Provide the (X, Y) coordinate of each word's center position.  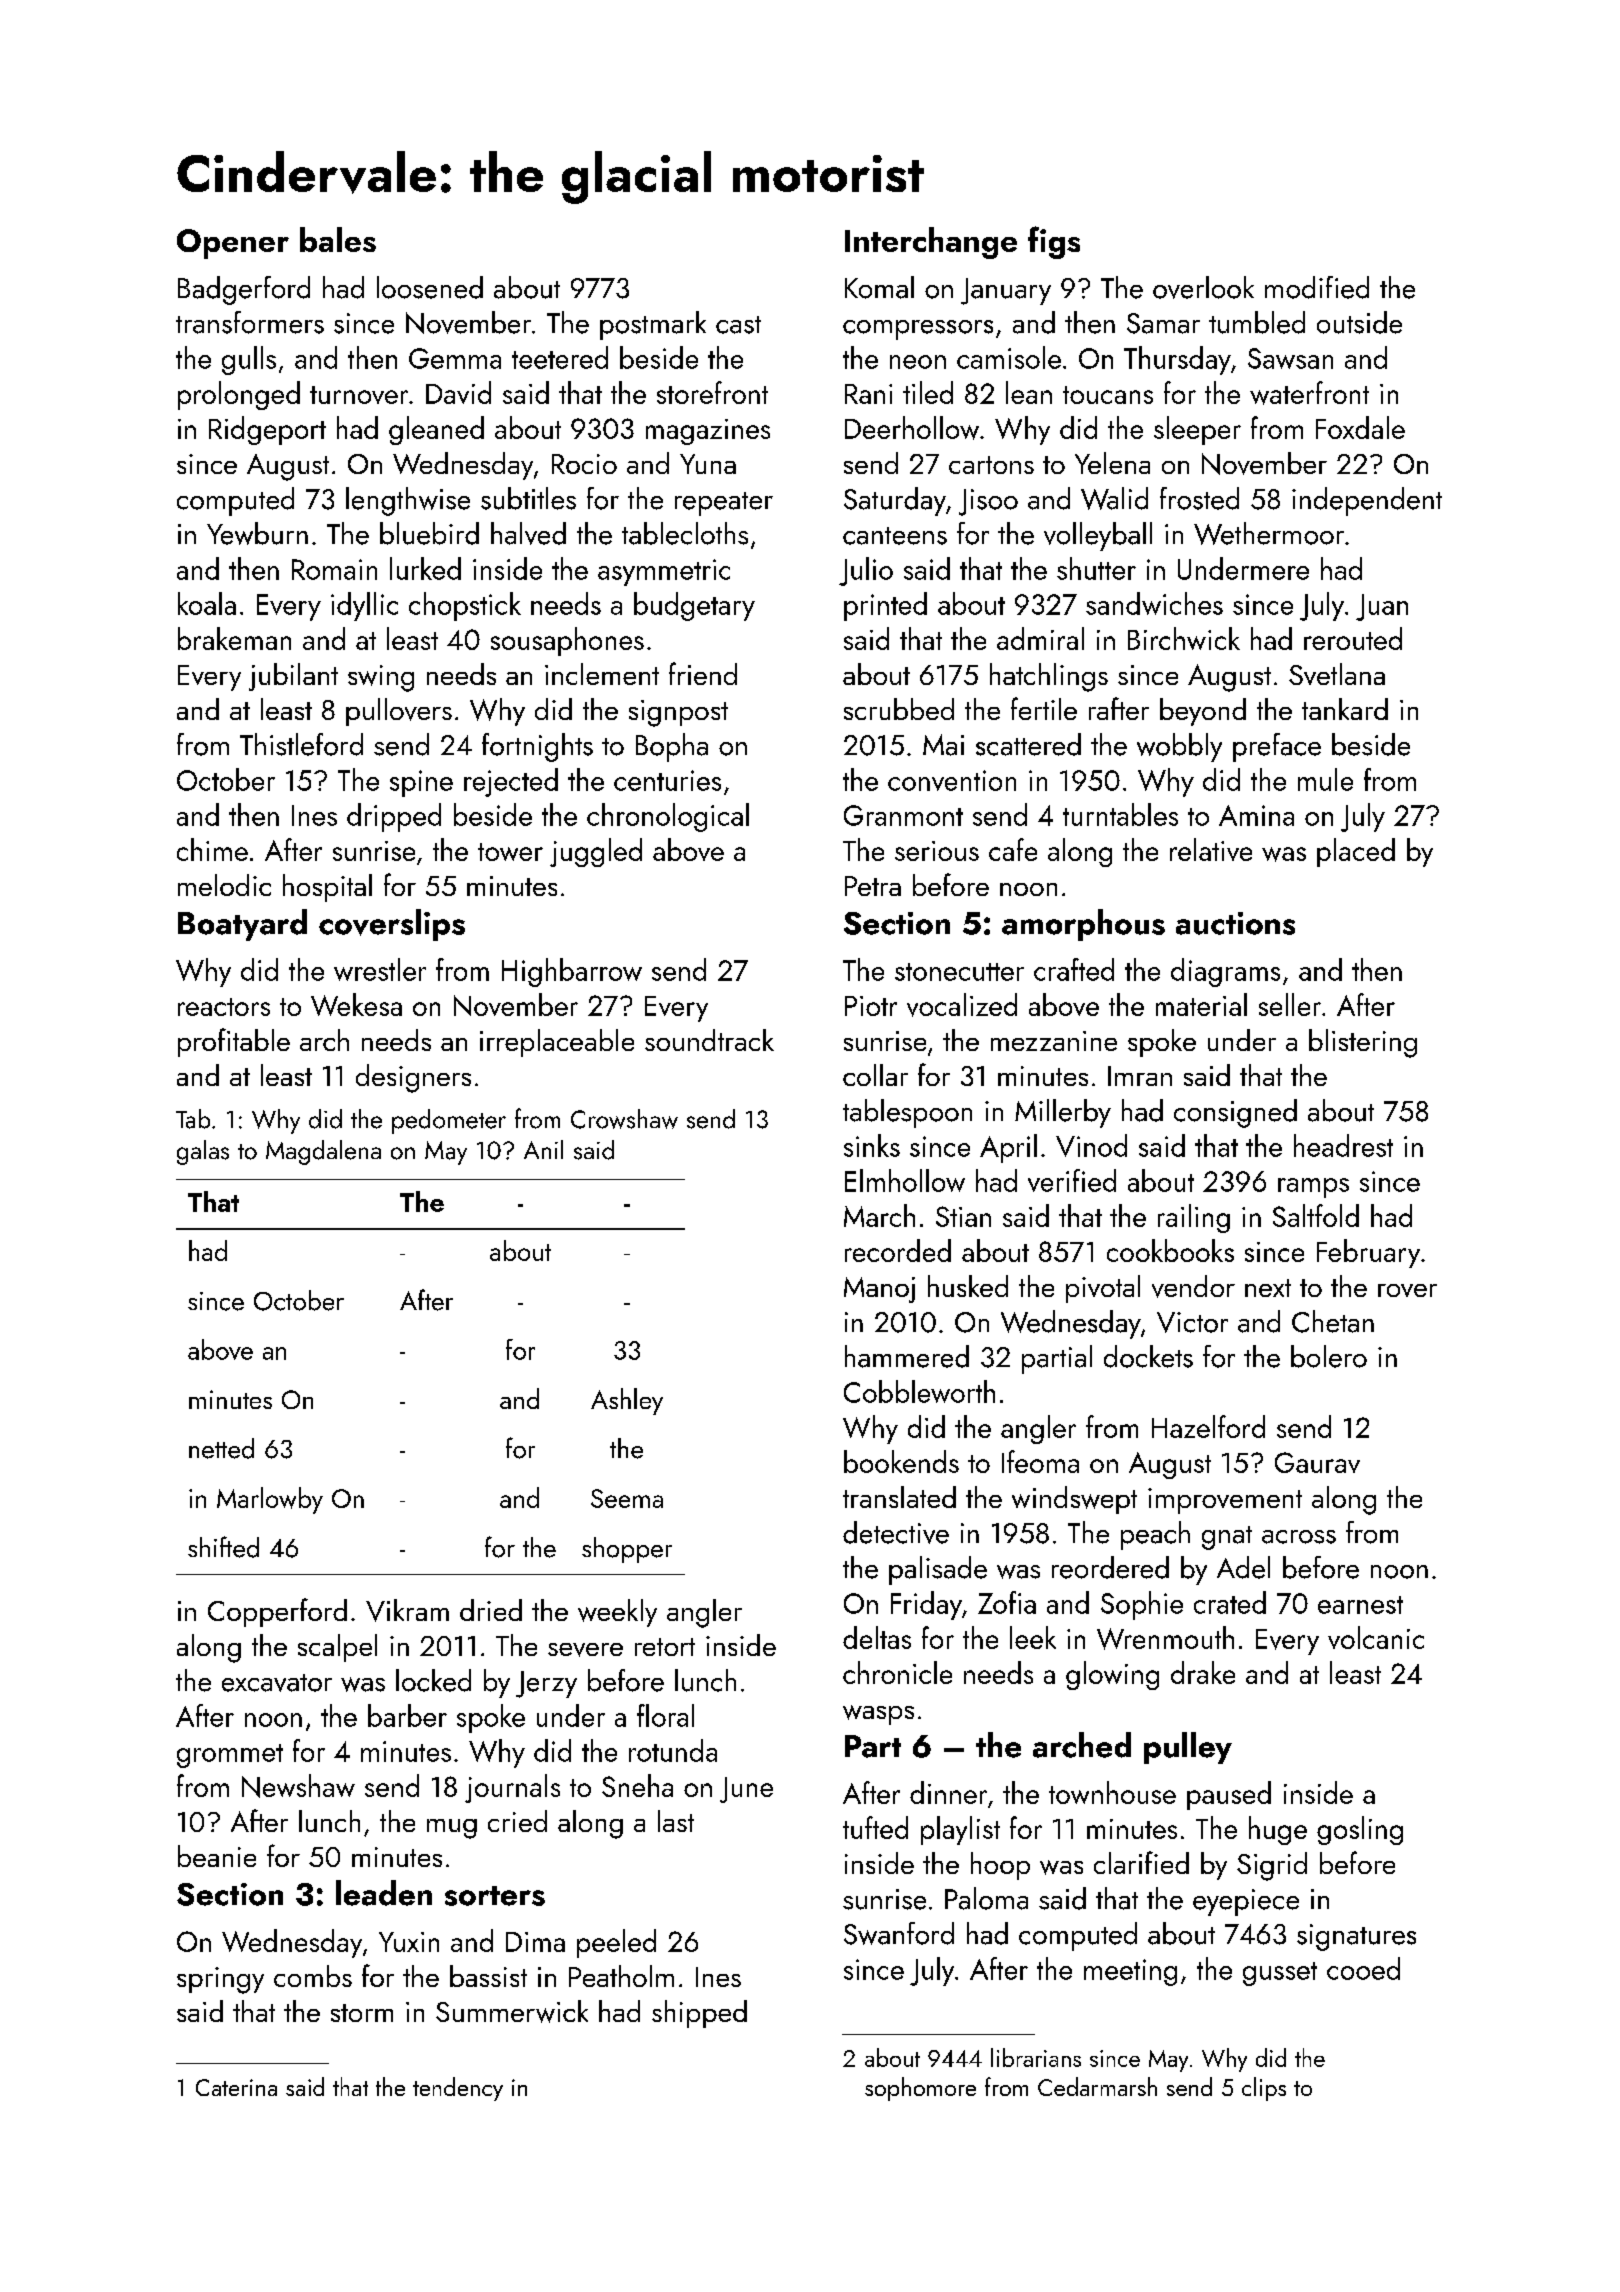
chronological (668, 817)
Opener (233, 244)
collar (875, 1075)
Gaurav (1317, 1462)
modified (1317, 287)
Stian (963, 1216)
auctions (1235, 923)
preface (1277, 747)
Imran (1140, 1076)
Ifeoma (1040, 1461)
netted (221, 1448)
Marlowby (270, 1500)
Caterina (236, 2087)
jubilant (293, 677)
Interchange (931, 243)
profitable (234, 1042)
